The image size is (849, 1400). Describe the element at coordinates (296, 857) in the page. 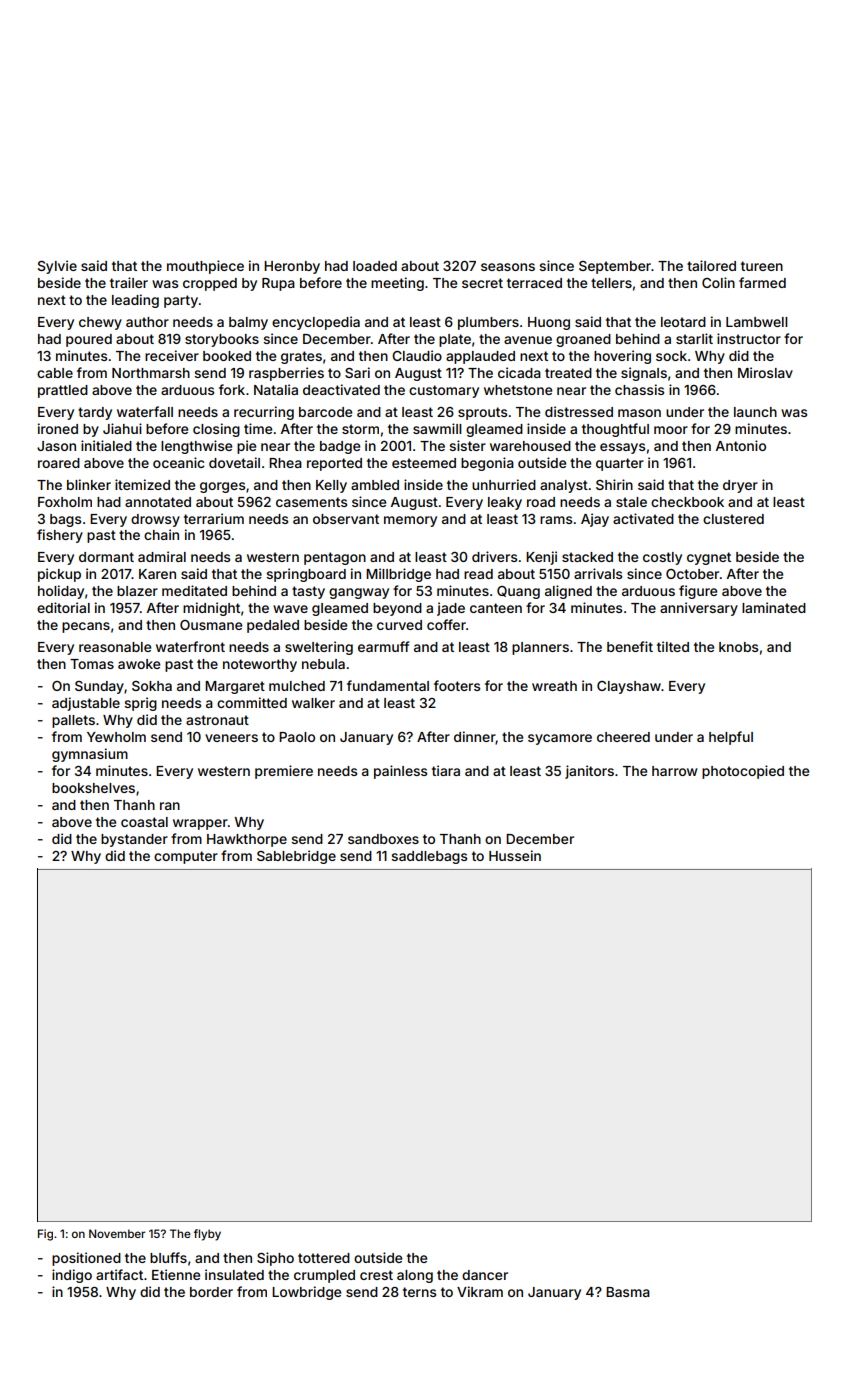

I see `Sablebridge` at that location.
